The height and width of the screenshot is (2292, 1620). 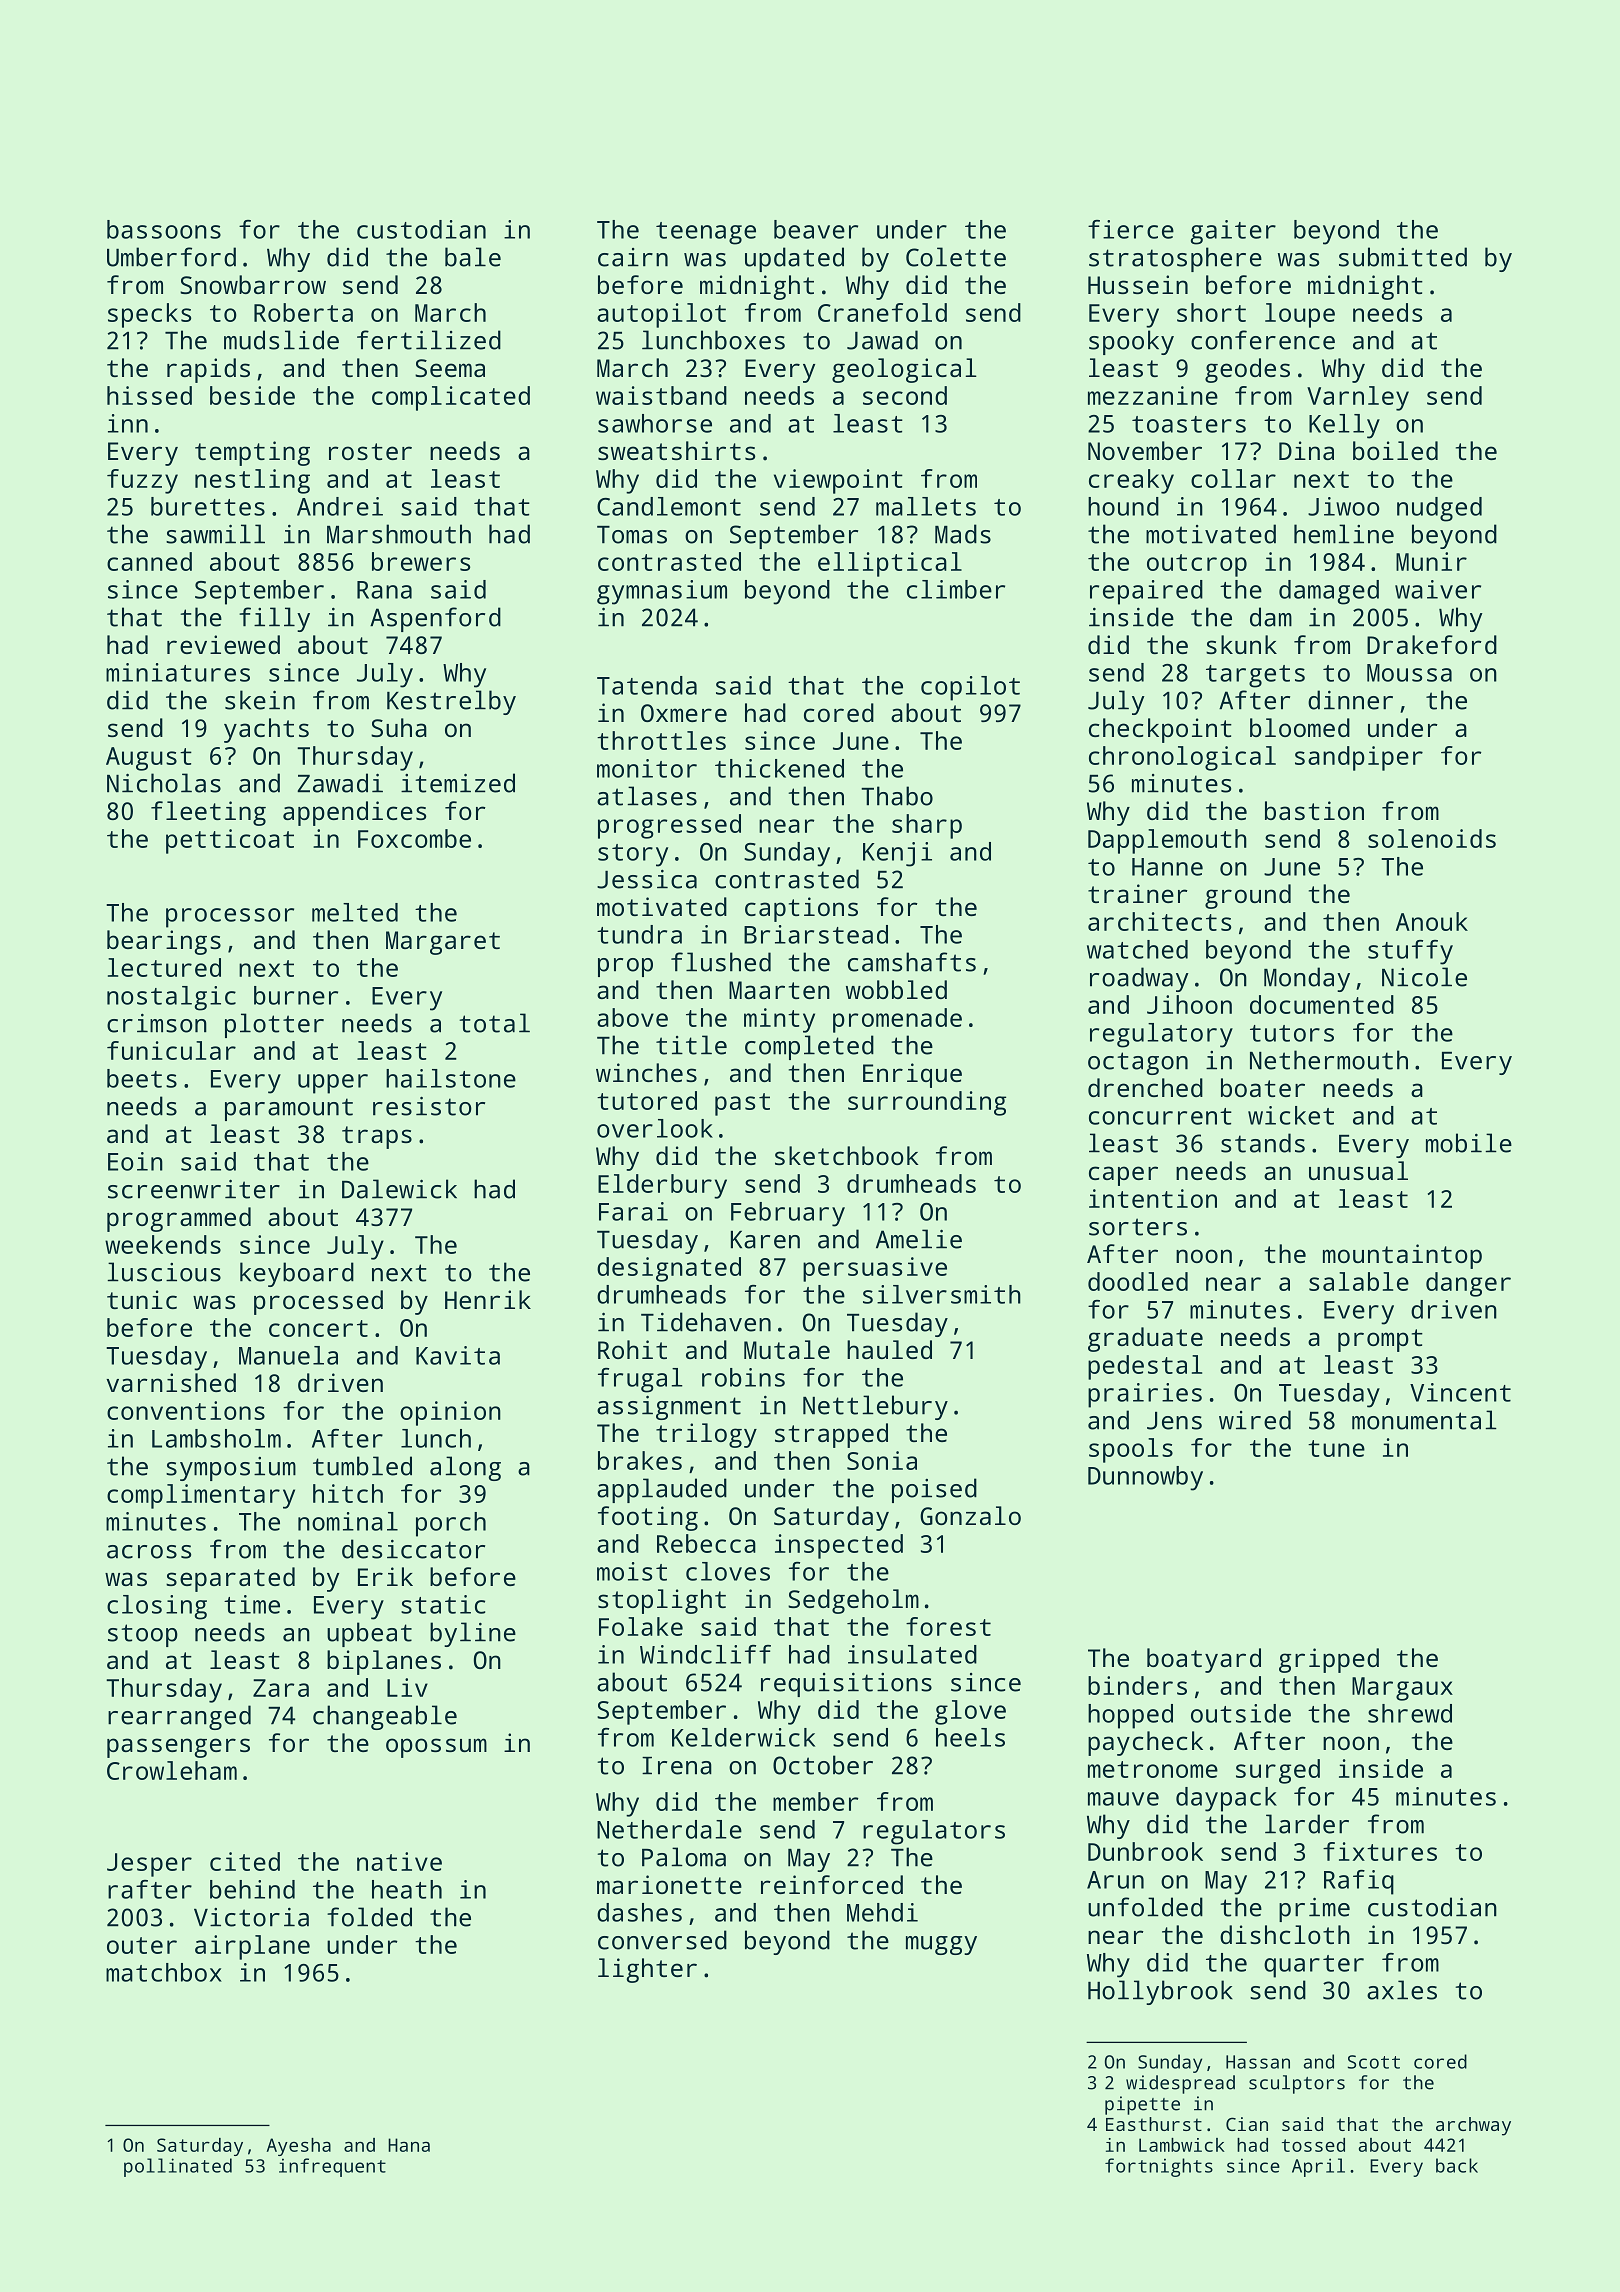 What do you see at coordinates (1358, 1170) in the screenshot?
I see `unusual` at bounding box center [1358, 1170].
